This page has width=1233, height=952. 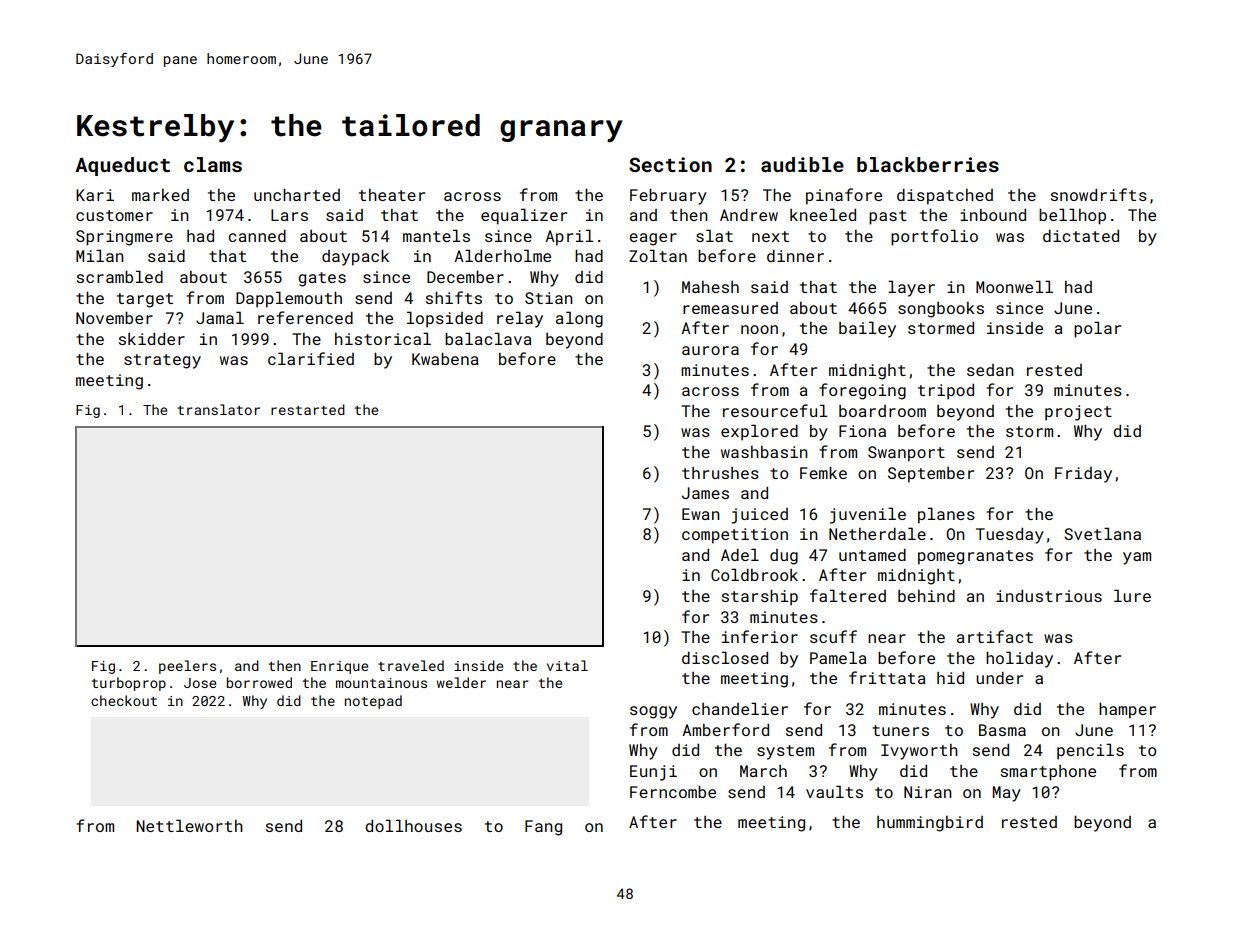 I want to click on Moonwell, so click(x=1014, y=286).
